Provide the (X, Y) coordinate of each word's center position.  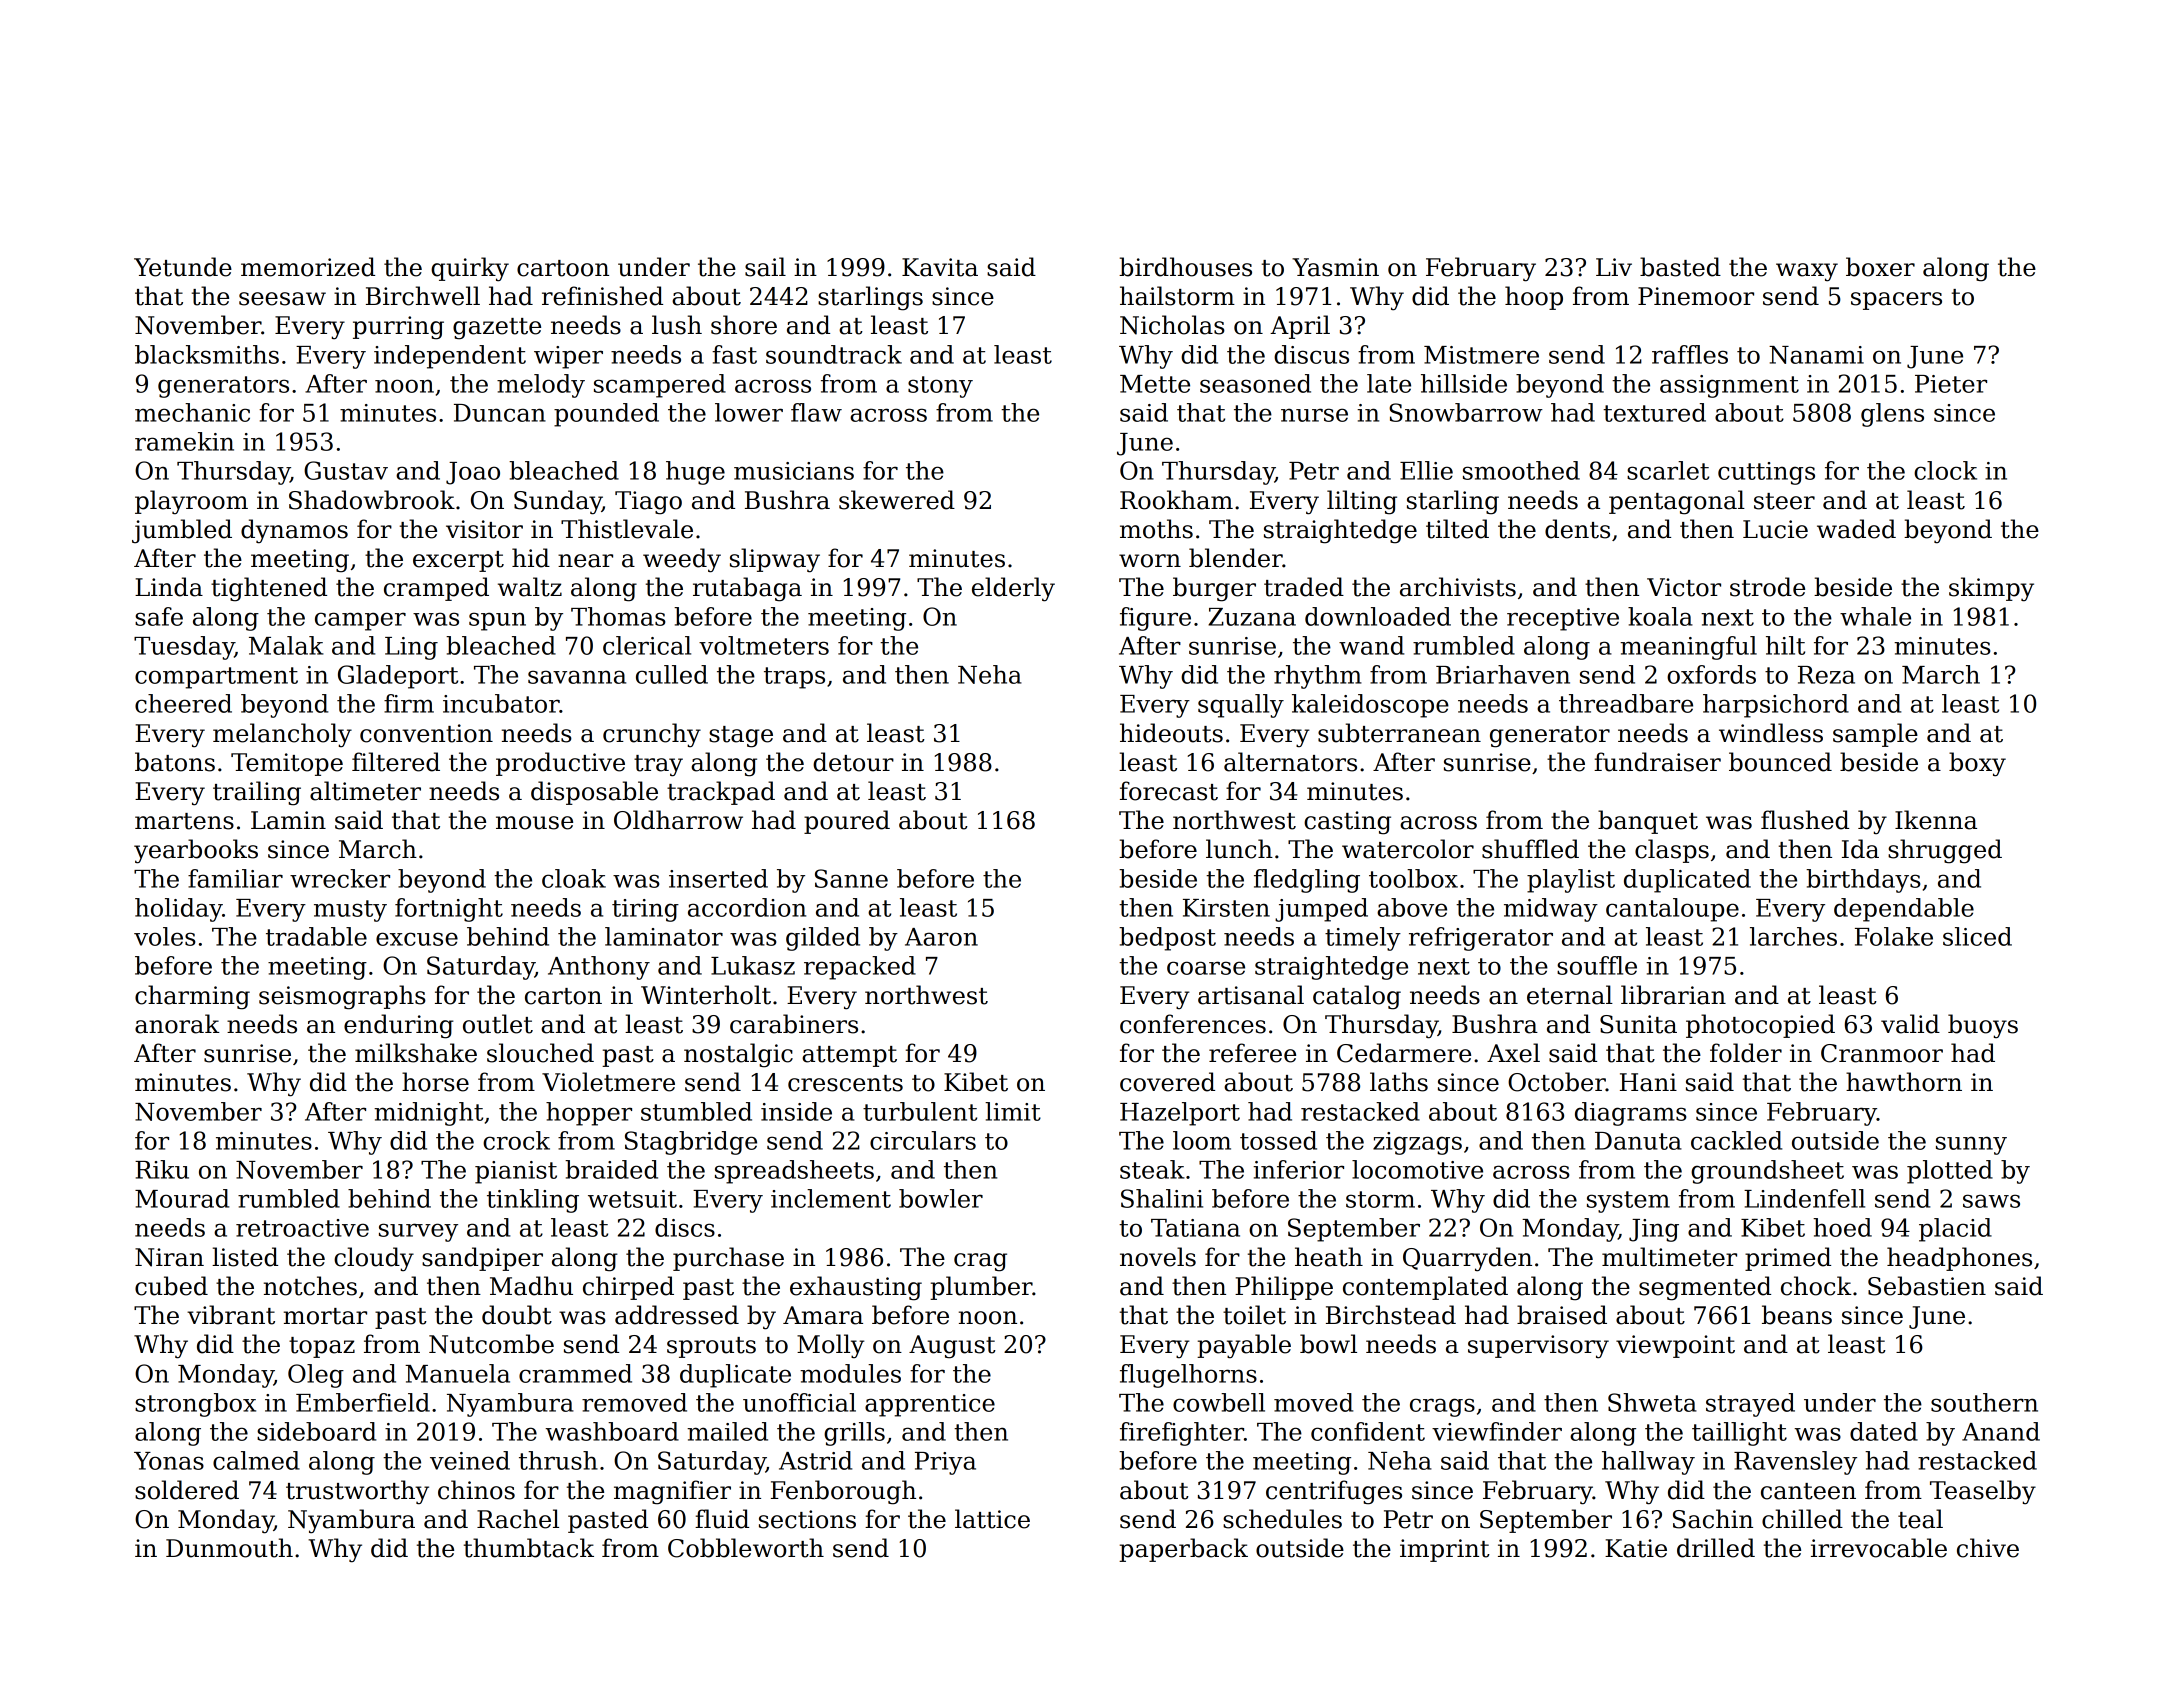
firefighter (1182, 1434)
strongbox (195, 1405)
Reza (1826, 675)
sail (765, 267)
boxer (1880, 267)
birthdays (1863, 881)
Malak (286, 645)
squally (1241, 706)
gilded (823, 939)
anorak (177, 1024)
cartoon (563, 268)
